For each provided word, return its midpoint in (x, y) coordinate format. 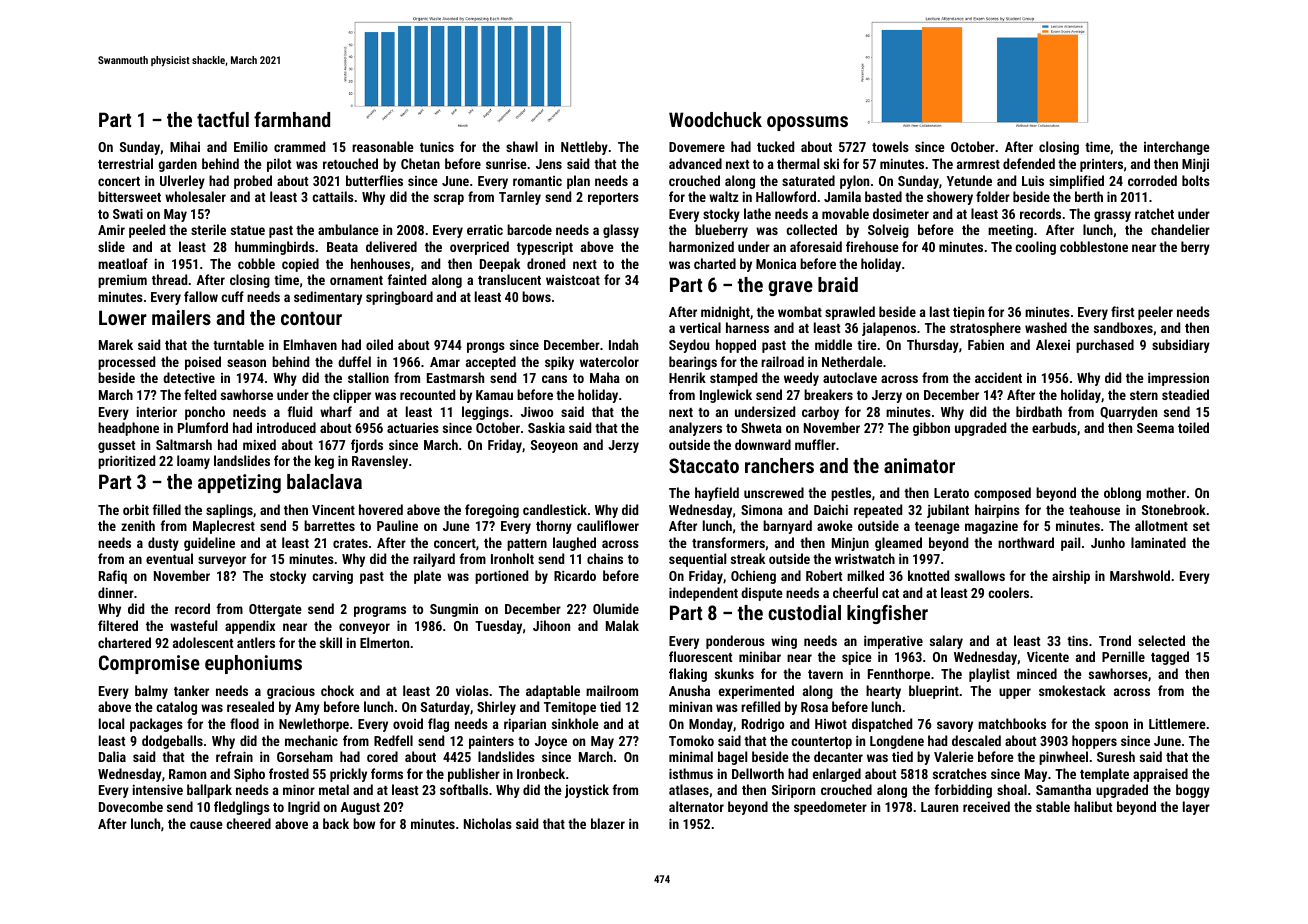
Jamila (842, 196)
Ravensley (380, 462)
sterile (208, 229)
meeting (1010, 231)
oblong (1122, 494)
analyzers (695, 429)
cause (206, 825)
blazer (608, 823)
